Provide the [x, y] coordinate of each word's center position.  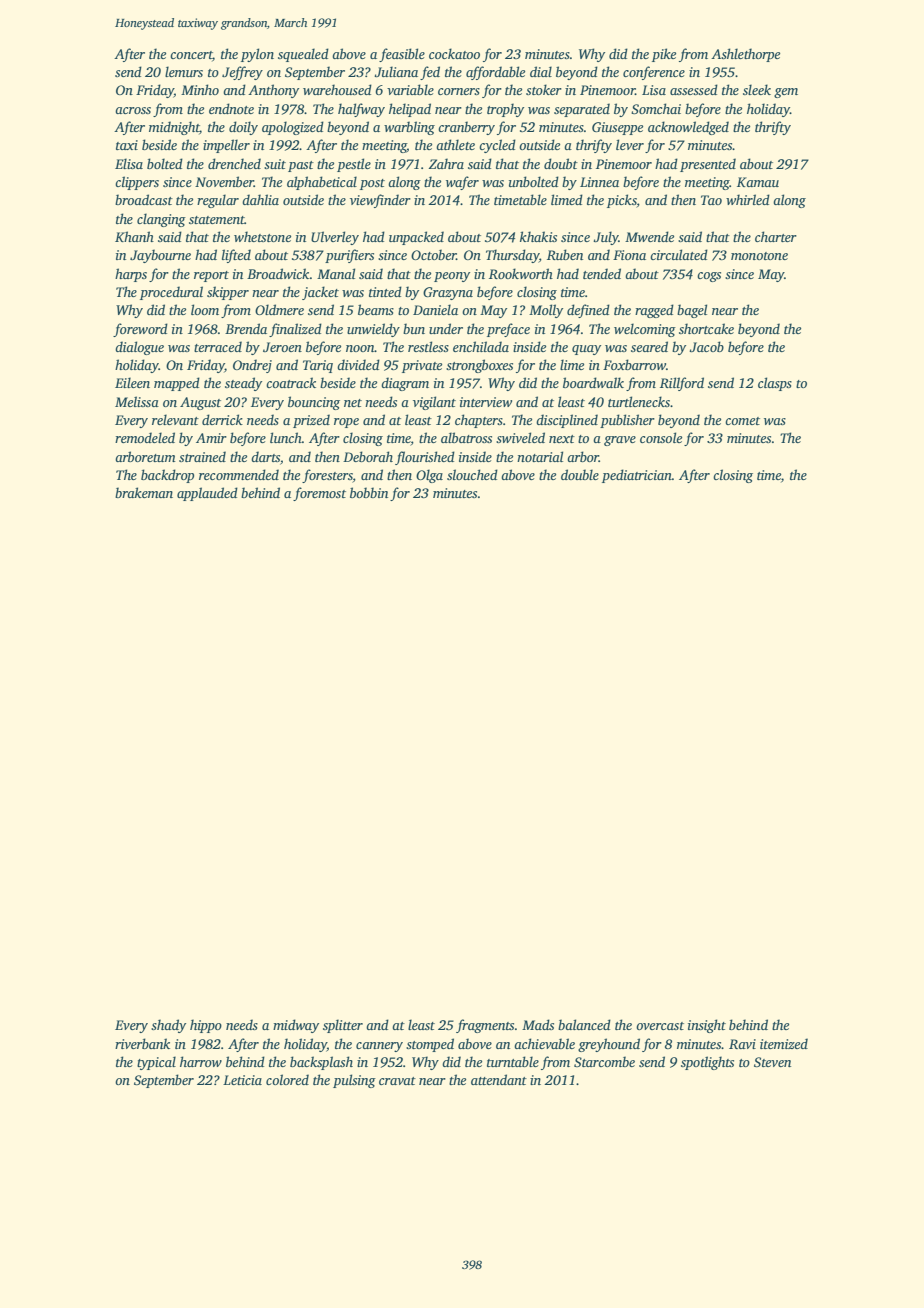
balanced [584, 1024]
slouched [472, 474]
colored [287, 1079]
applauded [207, 494]
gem [786, 93]
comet [742, 421]
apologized [293, 128]
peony [452, 277]
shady [168, 1026]
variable [410, 89]
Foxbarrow [634, 364]
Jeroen [282, 347]
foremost [319, 494]
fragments [485, 1026]
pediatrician [637, 476]
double [580, 474]
